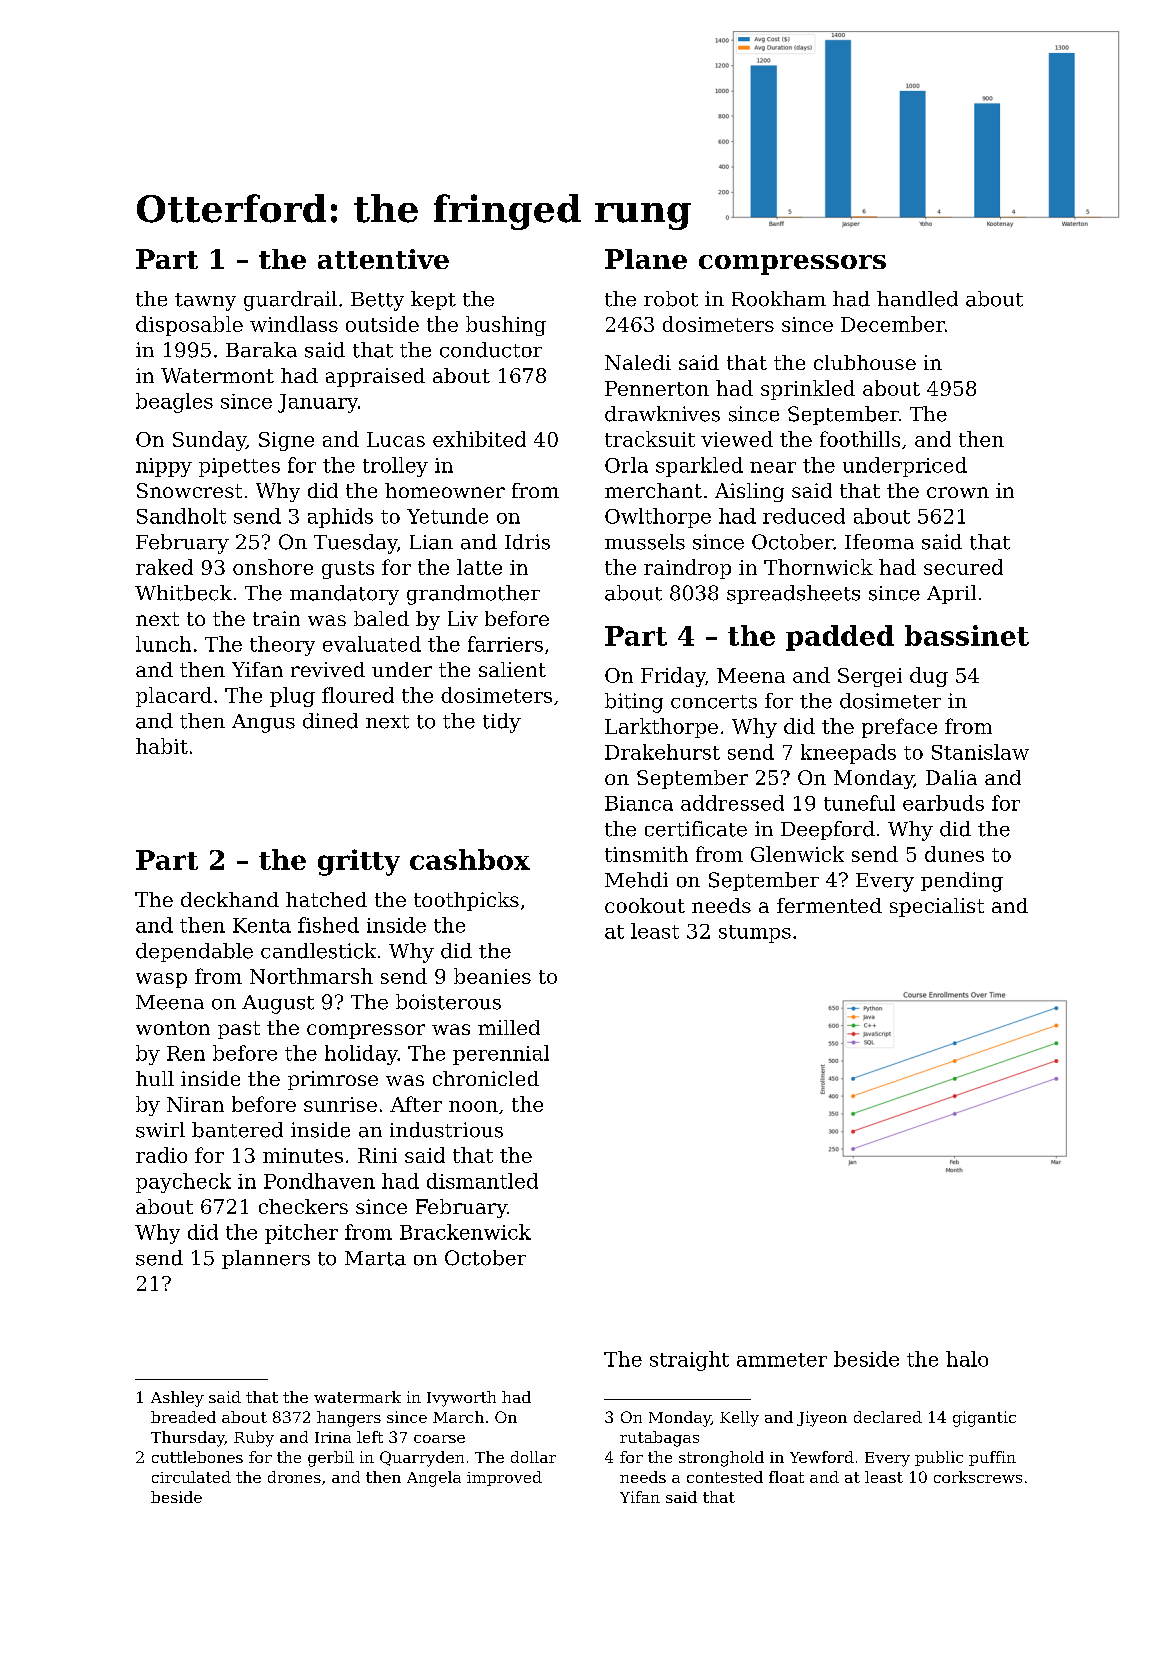 This image has height=1654, width=1165. Describe the element at coordinates (879, 542) in the image. I see `Ifeoma` at that location.
